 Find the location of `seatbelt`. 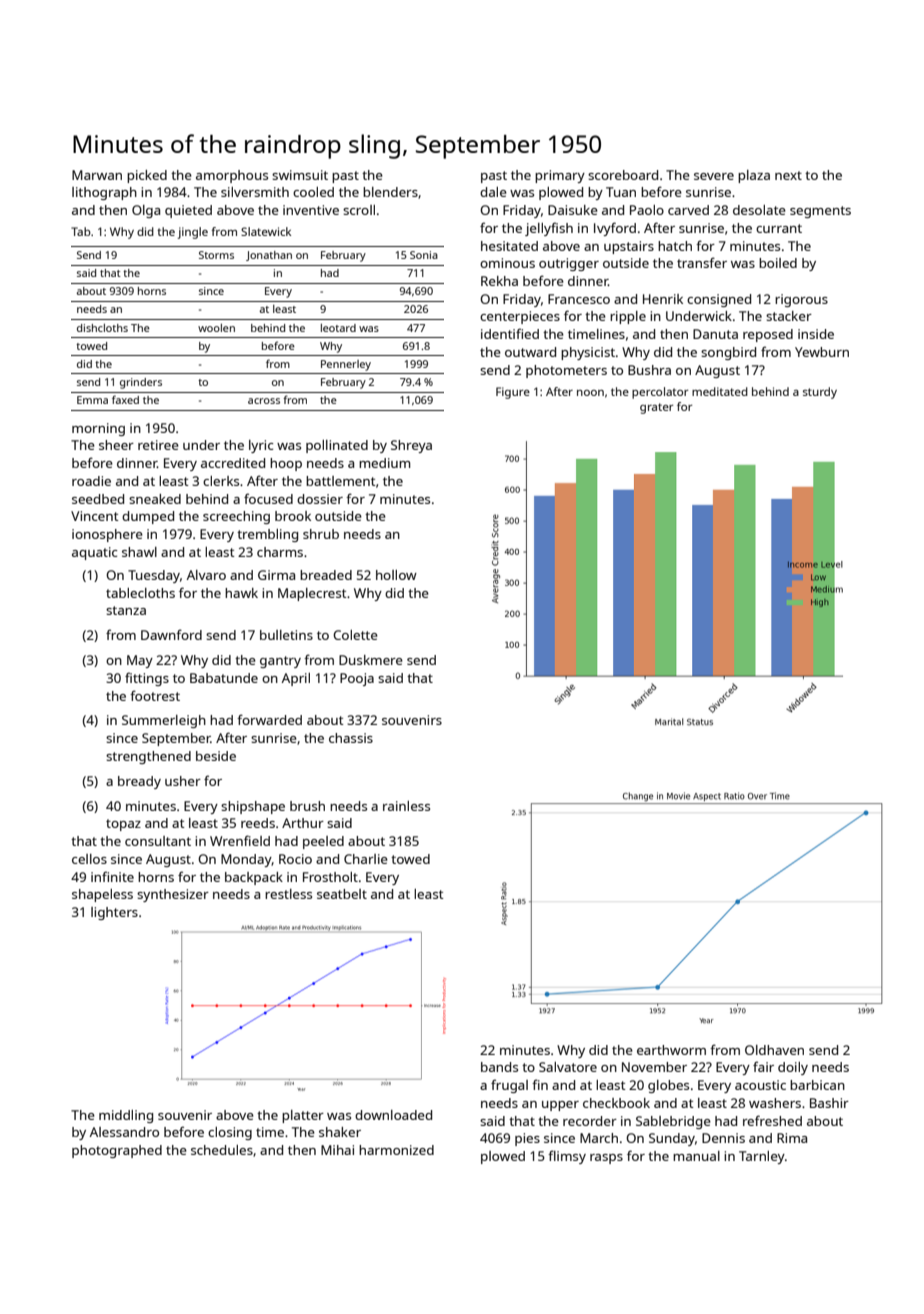

seatbelt is located at coordinates (342, 894).
